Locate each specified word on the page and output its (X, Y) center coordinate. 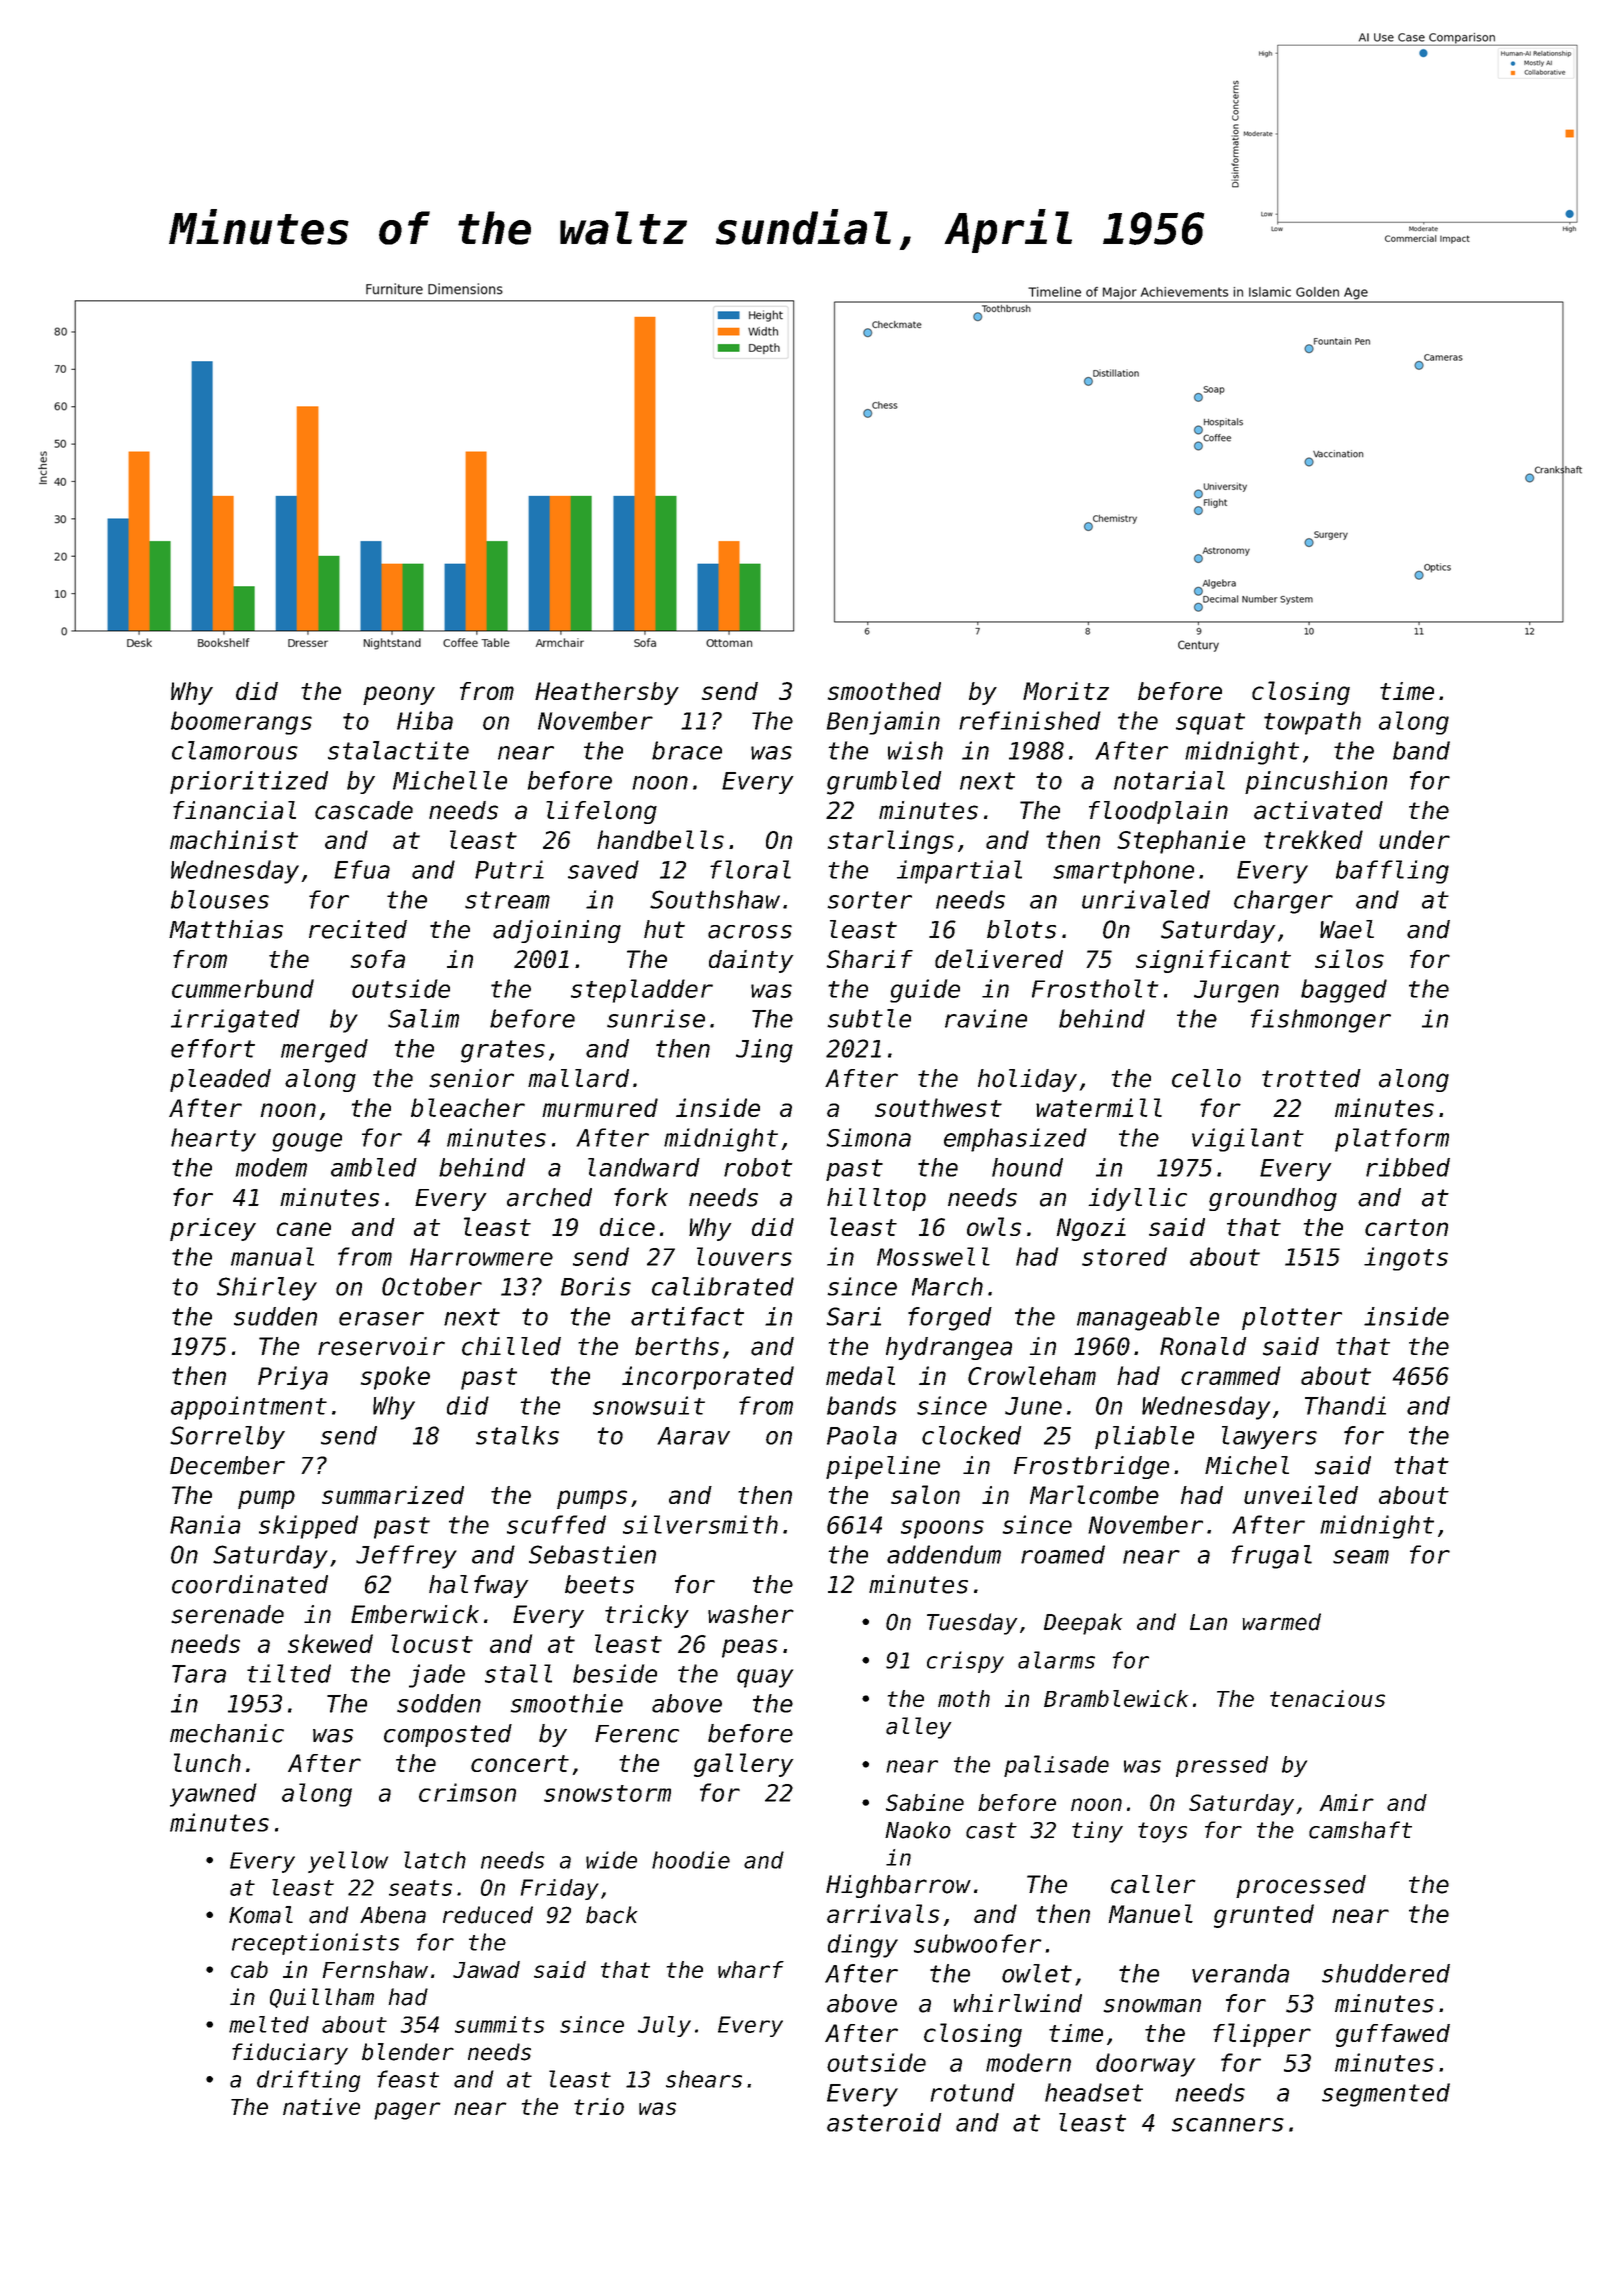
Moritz (1066, 691)
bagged (1344, 991)
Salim (423, 1018)
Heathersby (607, 693)
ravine (986, 1018)
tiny (1097, 1832)
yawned (213, 1795)
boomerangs (241, 723)
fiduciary (290, 2054)
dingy (863, 1946)
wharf (751, 1969)
